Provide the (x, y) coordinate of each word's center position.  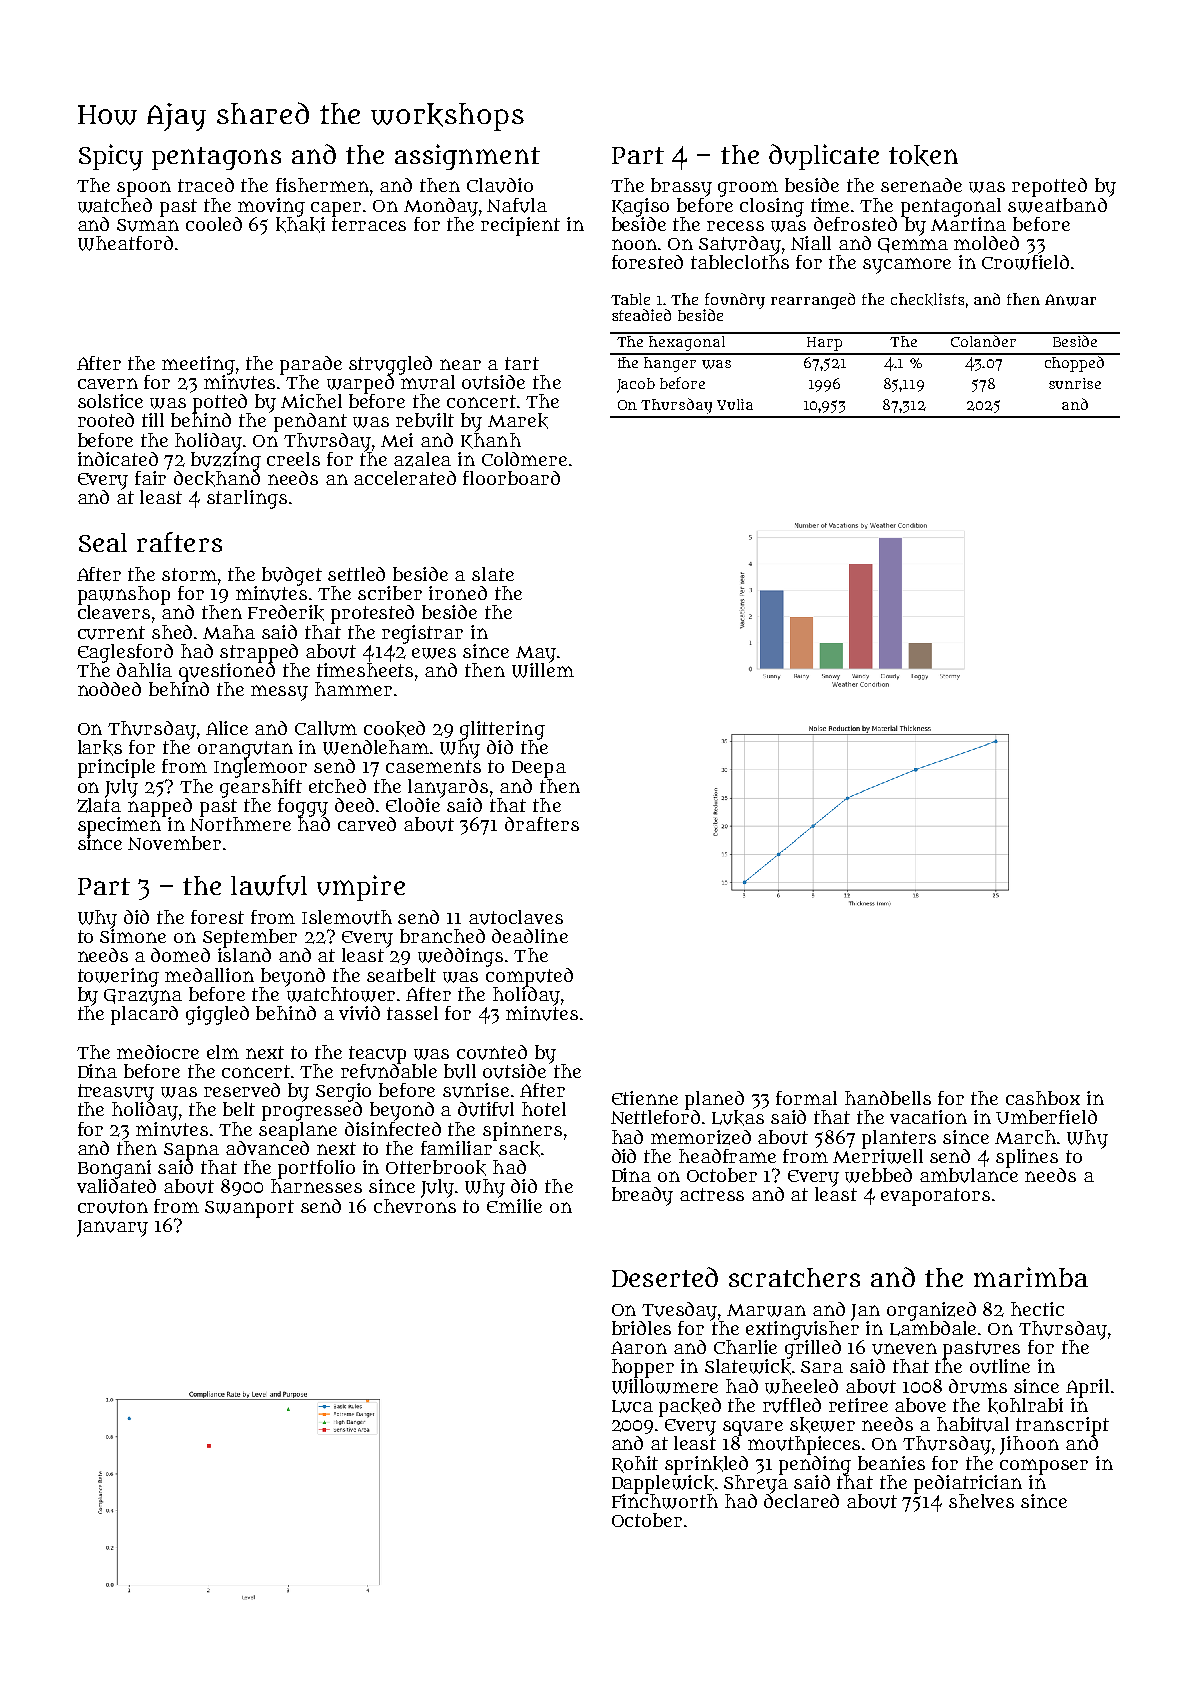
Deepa (539, 769)
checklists (927, 299)
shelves (981, 1501)
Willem (543, 670)
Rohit (635, 1464)
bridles (641, 1328)
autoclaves (516, 917)
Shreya (756, 1484)
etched (337, 786)
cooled (214, 224)
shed (172, 632)
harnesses (316, 1186)
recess (735, 226)
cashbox (1043, 1098)
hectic (1037, 1309)
